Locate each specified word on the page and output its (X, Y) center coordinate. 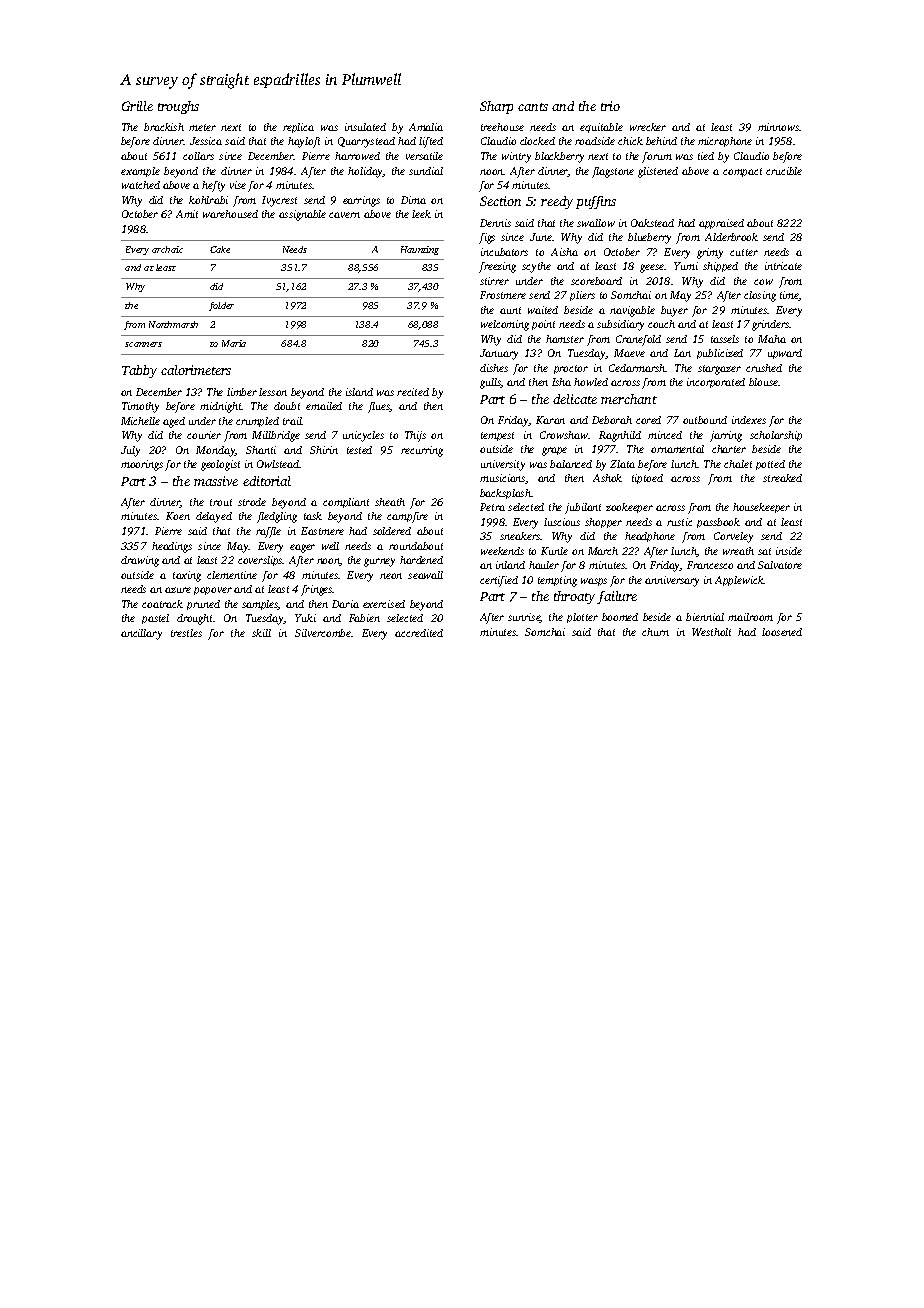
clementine (232, 575)
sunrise (524, 618)
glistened (658, 172)
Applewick (739, 581)
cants (533, 107)
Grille (137, 106)
